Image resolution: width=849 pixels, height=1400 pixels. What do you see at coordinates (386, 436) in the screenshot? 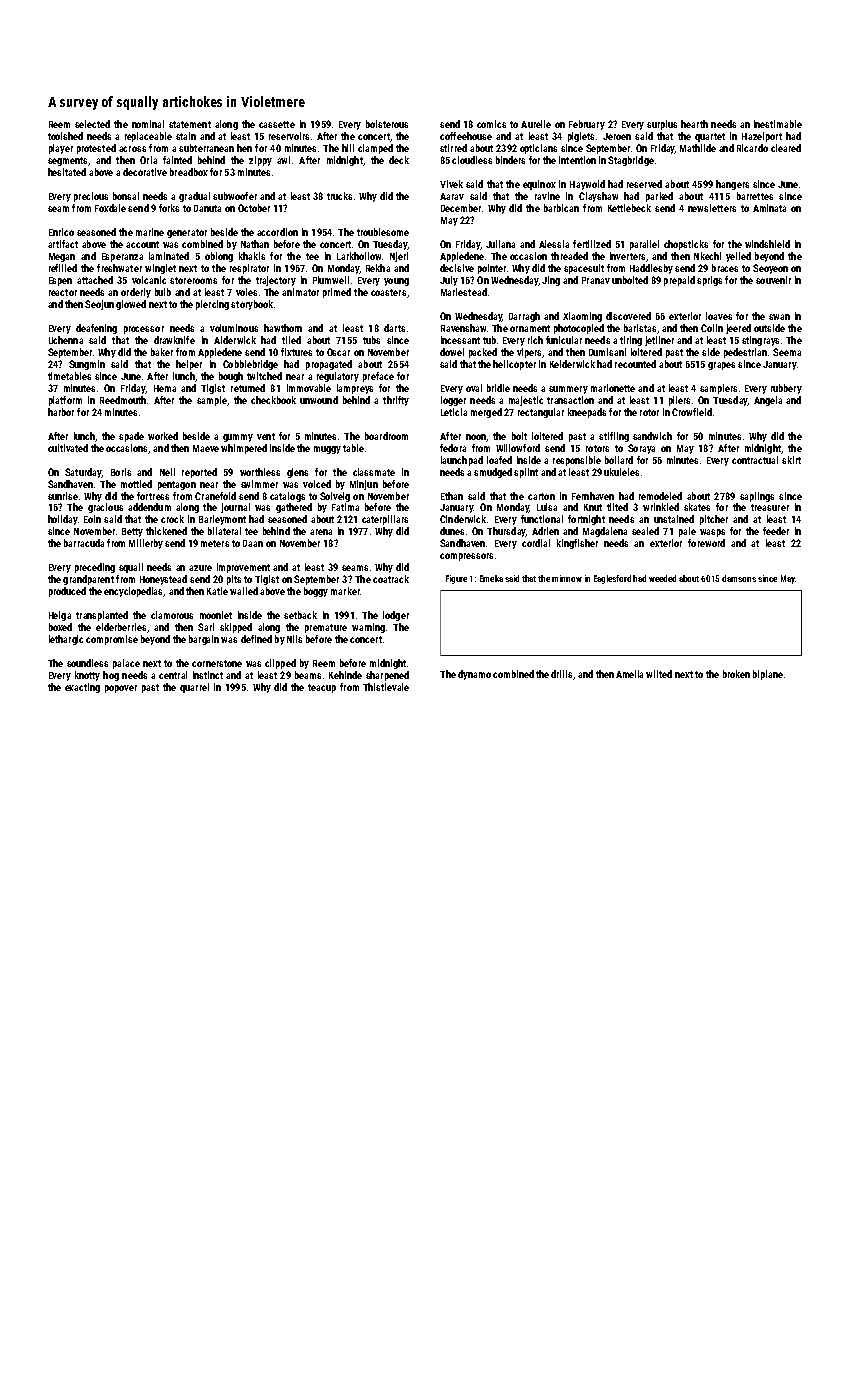
I see `boardroom` at bounding box center [386, 436].
